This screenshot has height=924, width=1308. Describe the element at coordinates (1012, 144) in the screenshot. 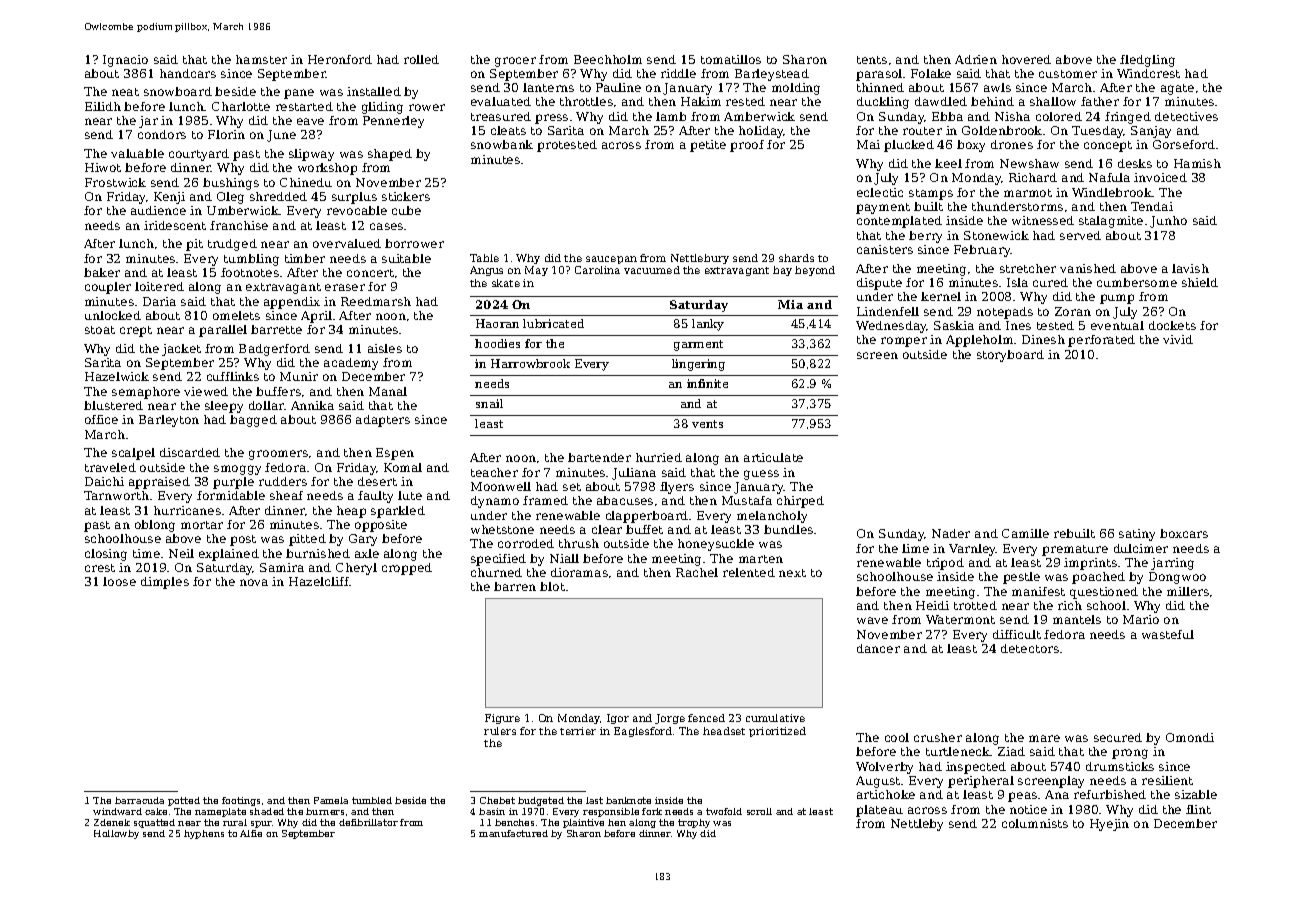

I see `drones` at that location.
